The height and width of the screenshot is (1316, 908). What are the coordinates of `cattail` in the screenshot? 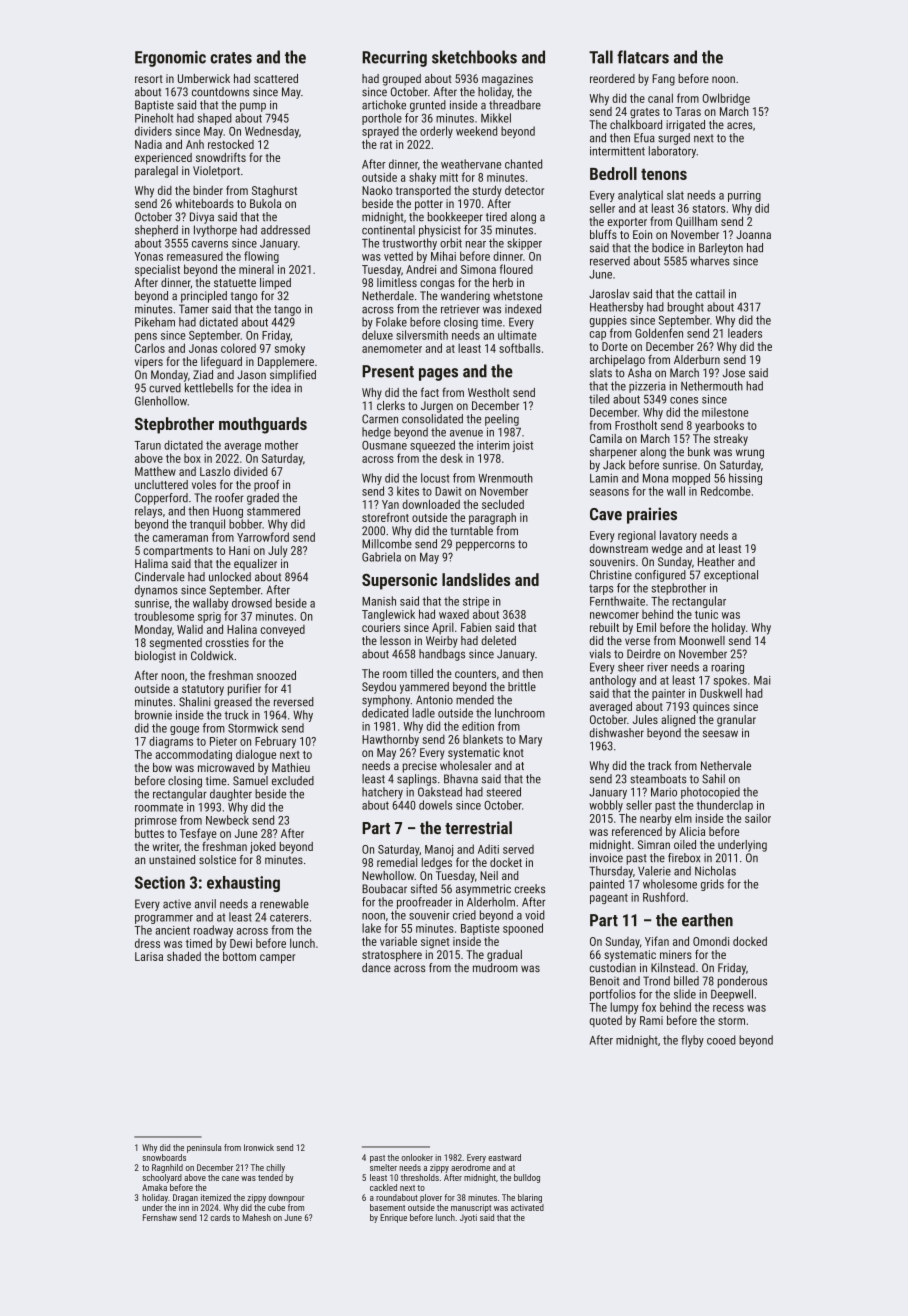 It's located at (710, 294).
